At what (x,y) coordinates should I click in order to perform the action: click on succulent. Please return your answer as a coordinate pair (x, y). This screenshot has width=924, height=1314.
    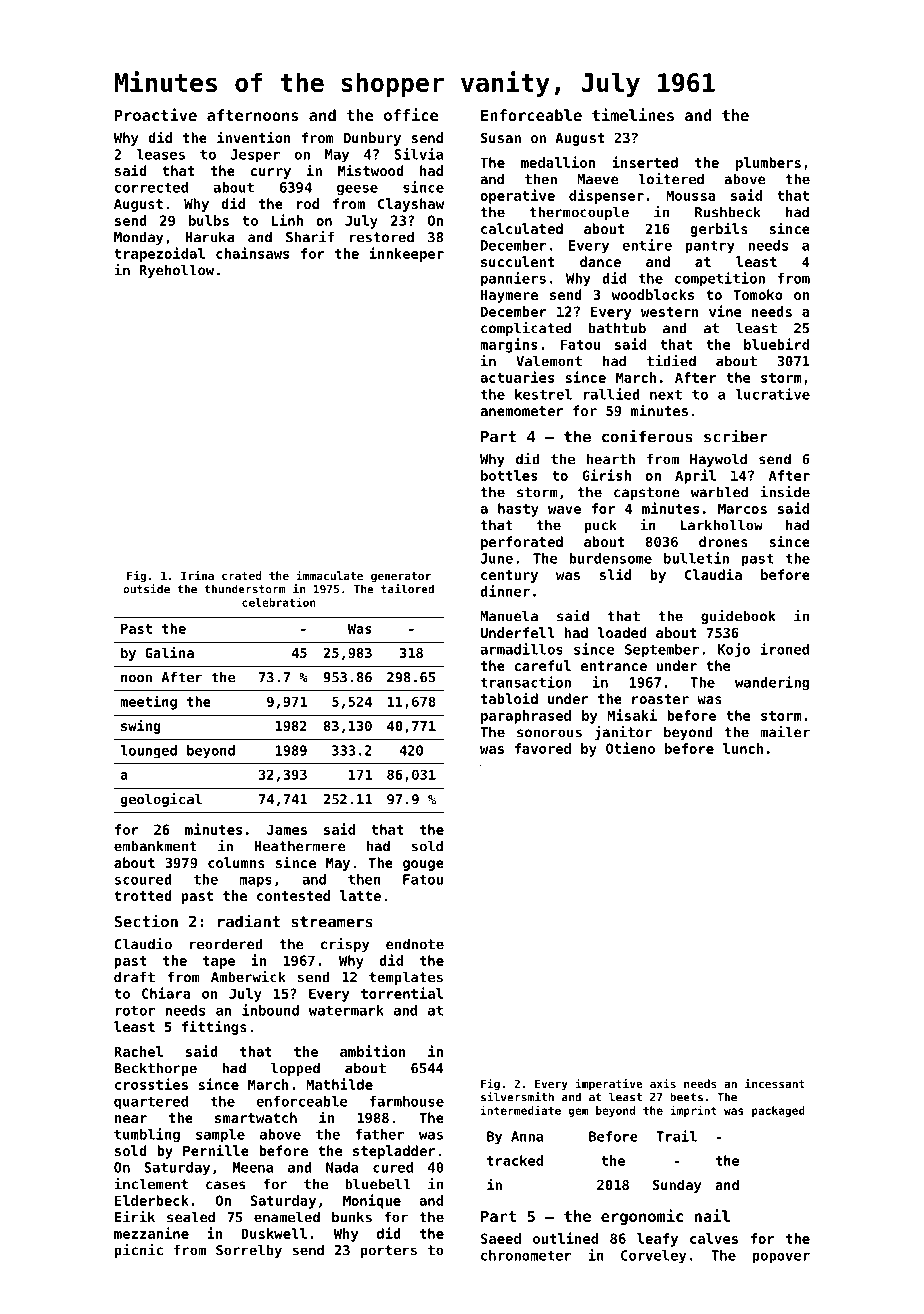
    Looking at the image, I should click on (518, 261).
